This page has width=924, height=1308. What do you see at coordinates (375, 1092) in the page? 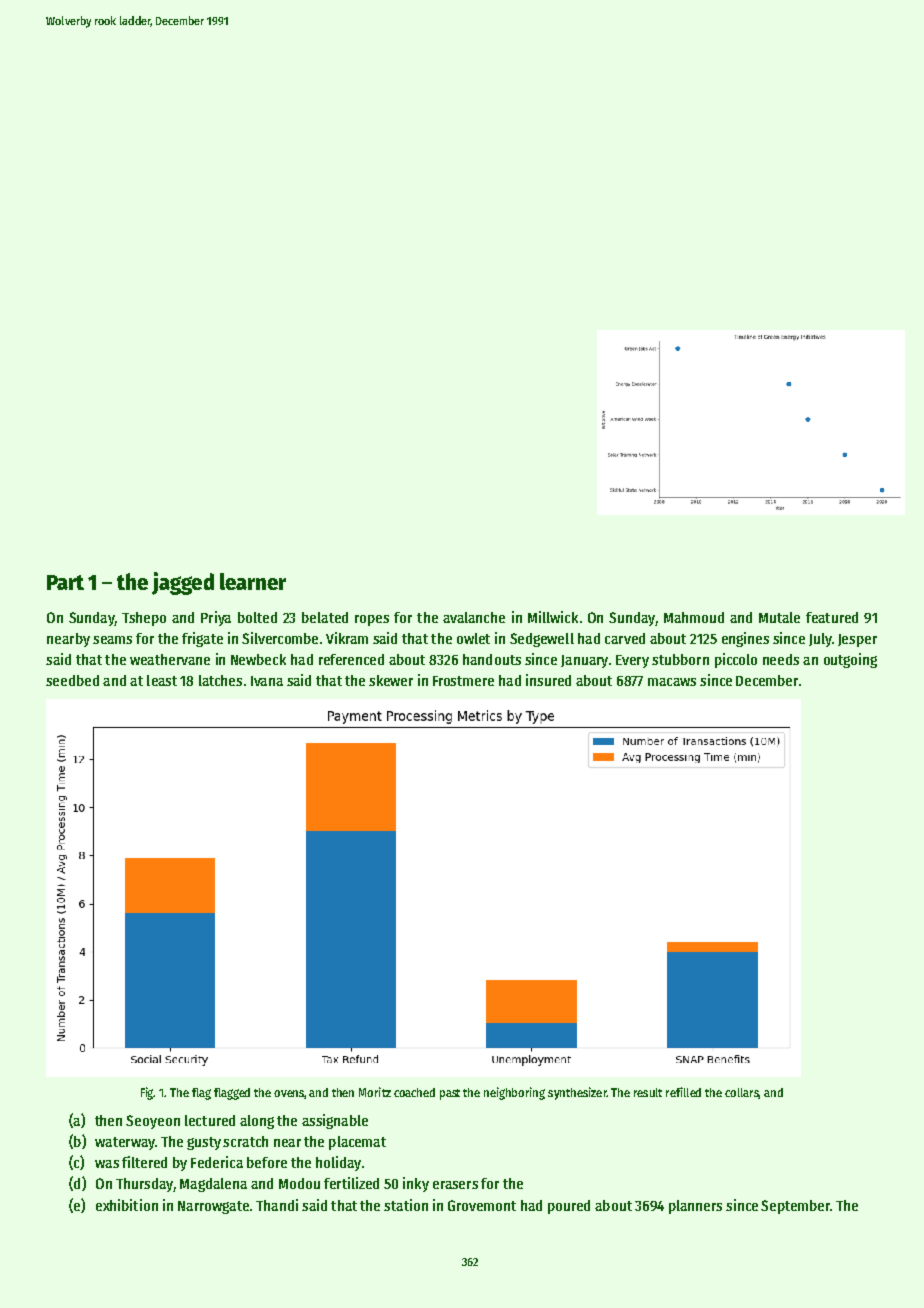
I see `Moritz` at bounding box center [375, 1092].
